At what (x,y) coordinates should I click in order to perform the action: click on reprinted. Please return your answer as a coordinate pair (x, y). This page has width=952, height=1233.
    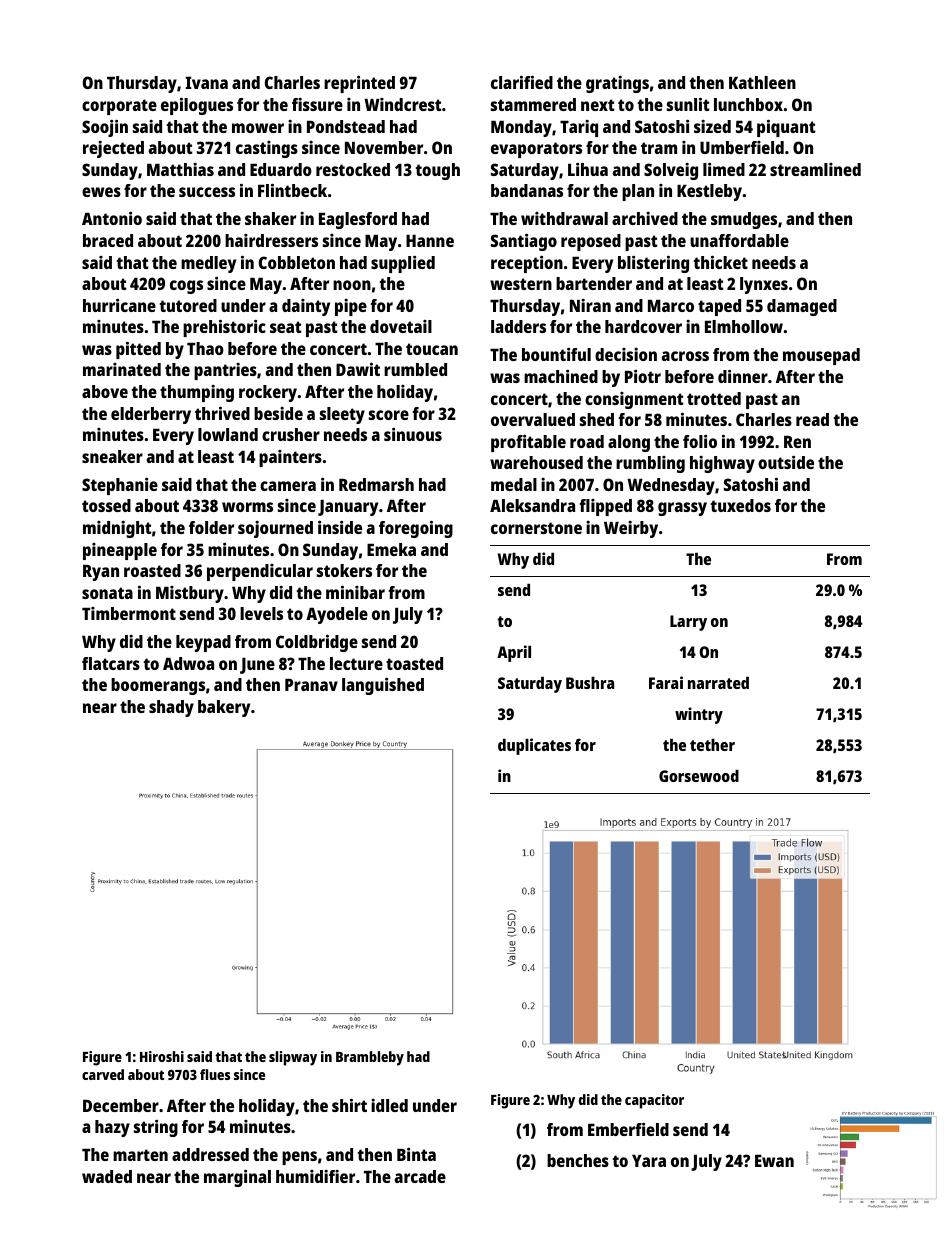
    Looking at the image, I should click on (359, 84).
